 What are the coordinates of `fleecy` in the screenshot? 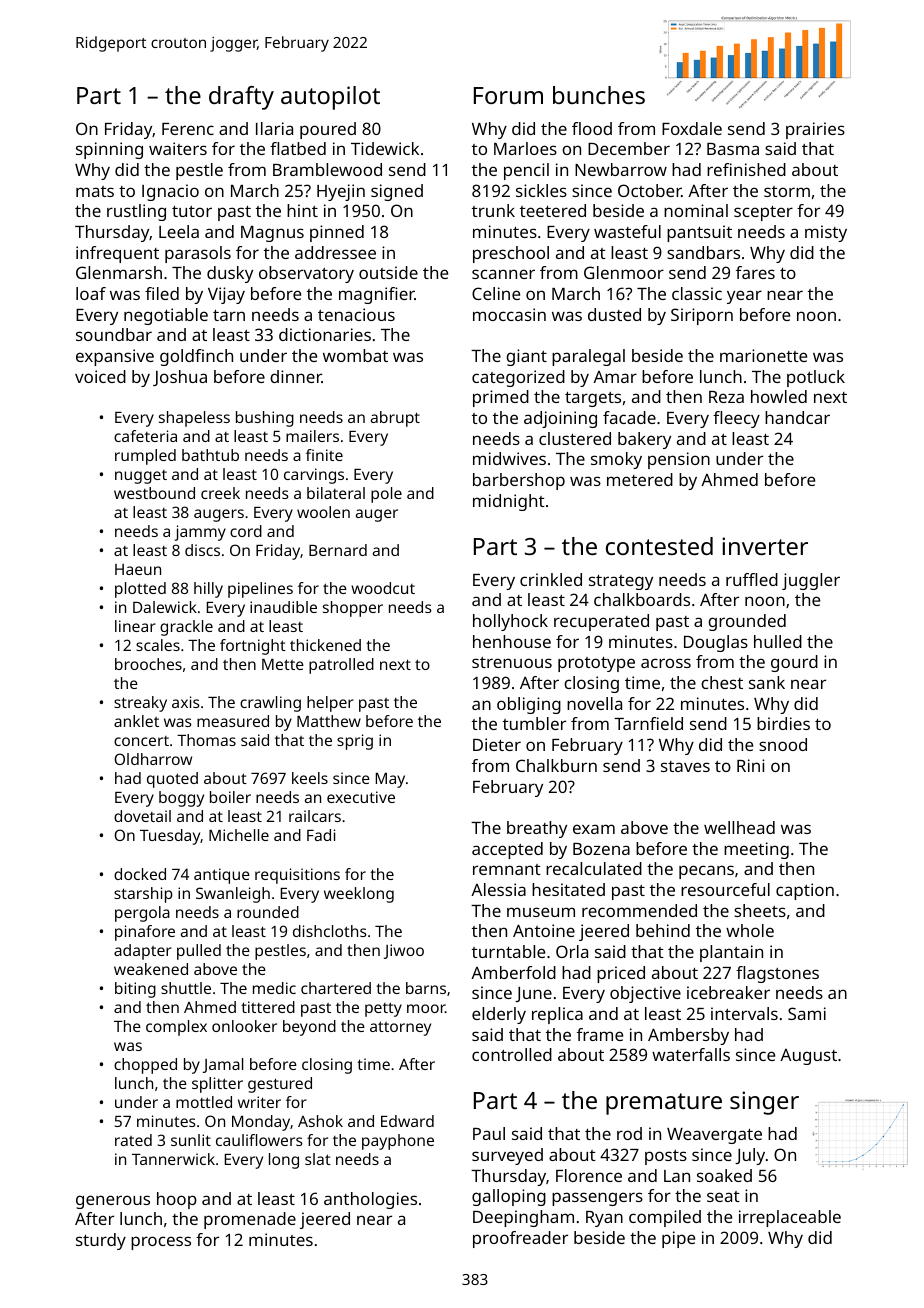 It's located at (736, 419).
